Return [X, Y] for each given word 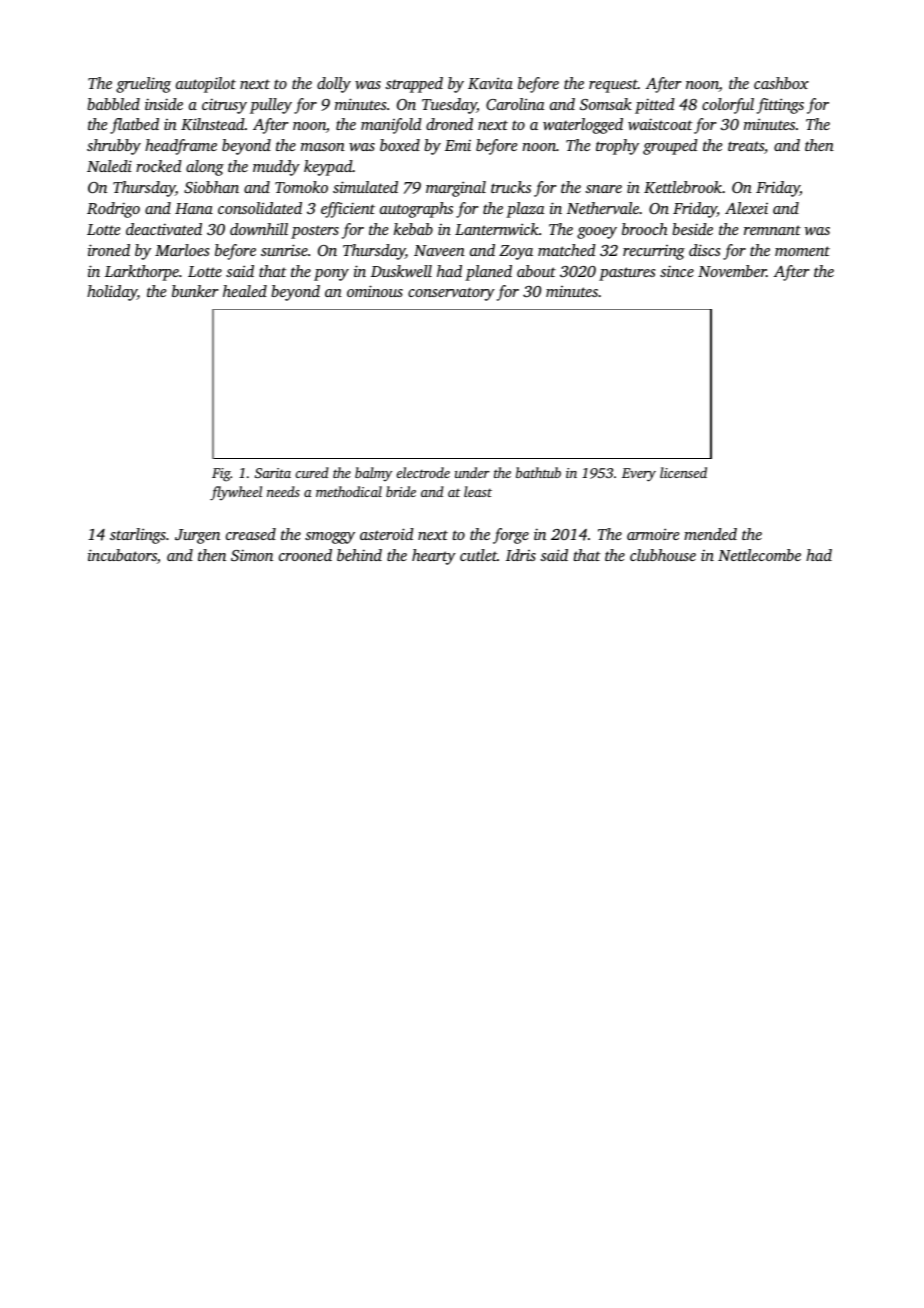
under [472, 472]
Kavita [490, 83]
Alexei [746, 208]
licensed [683, 472]
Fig [221, 475]
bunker [195, 291]
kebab [413, 229]
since [677, 271]
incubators [122, 555]
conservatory [451, 294]
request [613, 86]
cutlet [478, 555]
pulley [271, 106]
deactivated [164, 229]
